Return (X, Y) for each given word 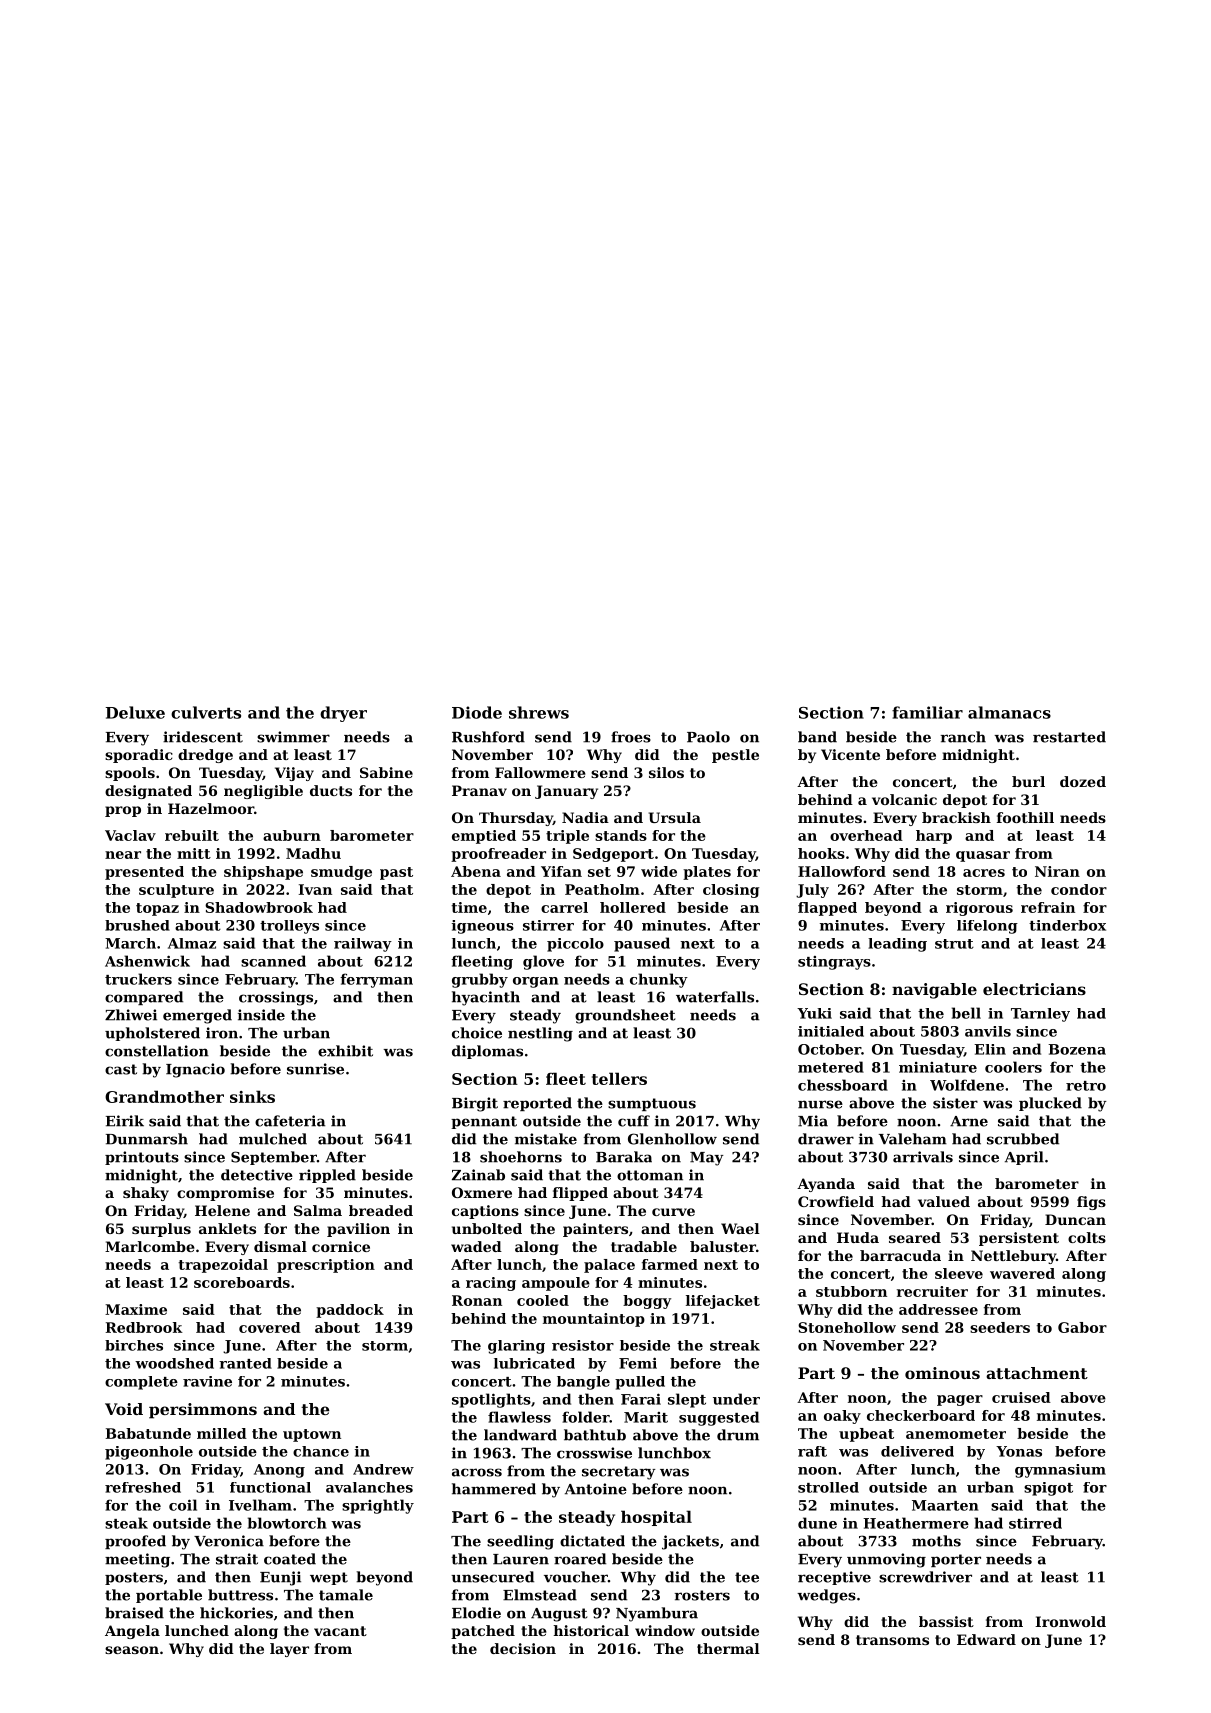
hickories (236, 1613)
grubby (480, 980)
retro (1086, 1086)
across (477, 1472)
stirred (1035, 1523)
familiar (927, 712)
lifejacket (723, 1302)
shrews (539, 712)
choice (477, 1033)
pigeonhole (149, 1453)
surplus (161, 1230)
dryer (343, 714)
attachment (1037, 1373)
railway (363, 945)
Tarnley (1040, 1015)
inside (261, 1015)
